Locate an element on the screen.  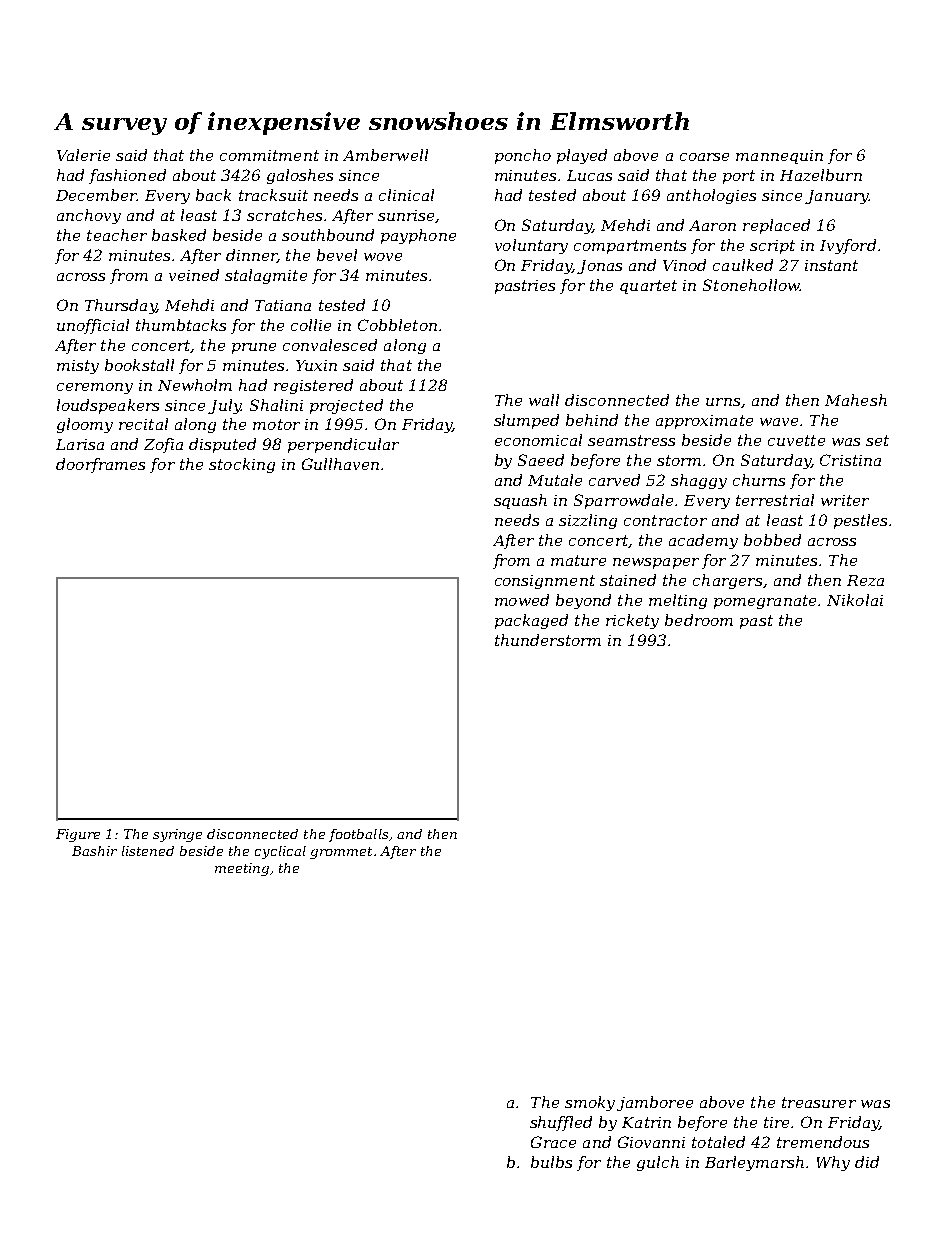
packaged is located at coordinates (531, 621).
